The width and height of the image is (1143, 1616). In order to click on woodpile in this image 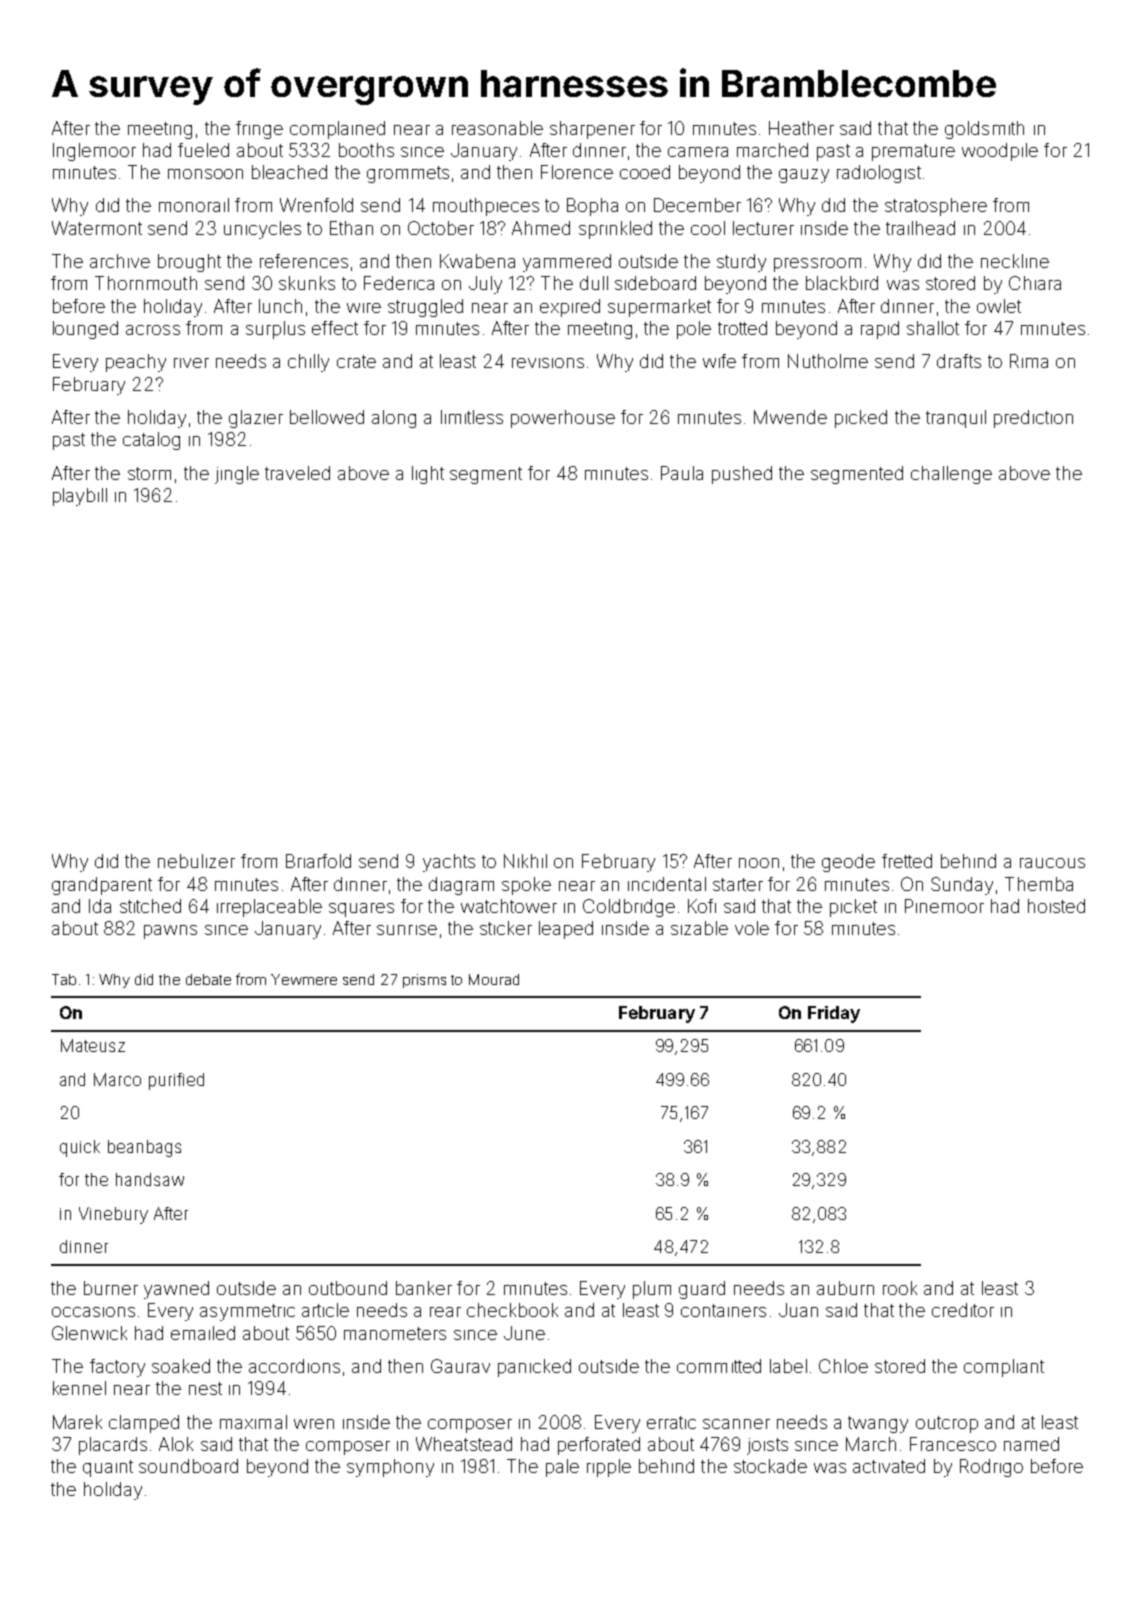, I will do `click(1000, 152)`.
